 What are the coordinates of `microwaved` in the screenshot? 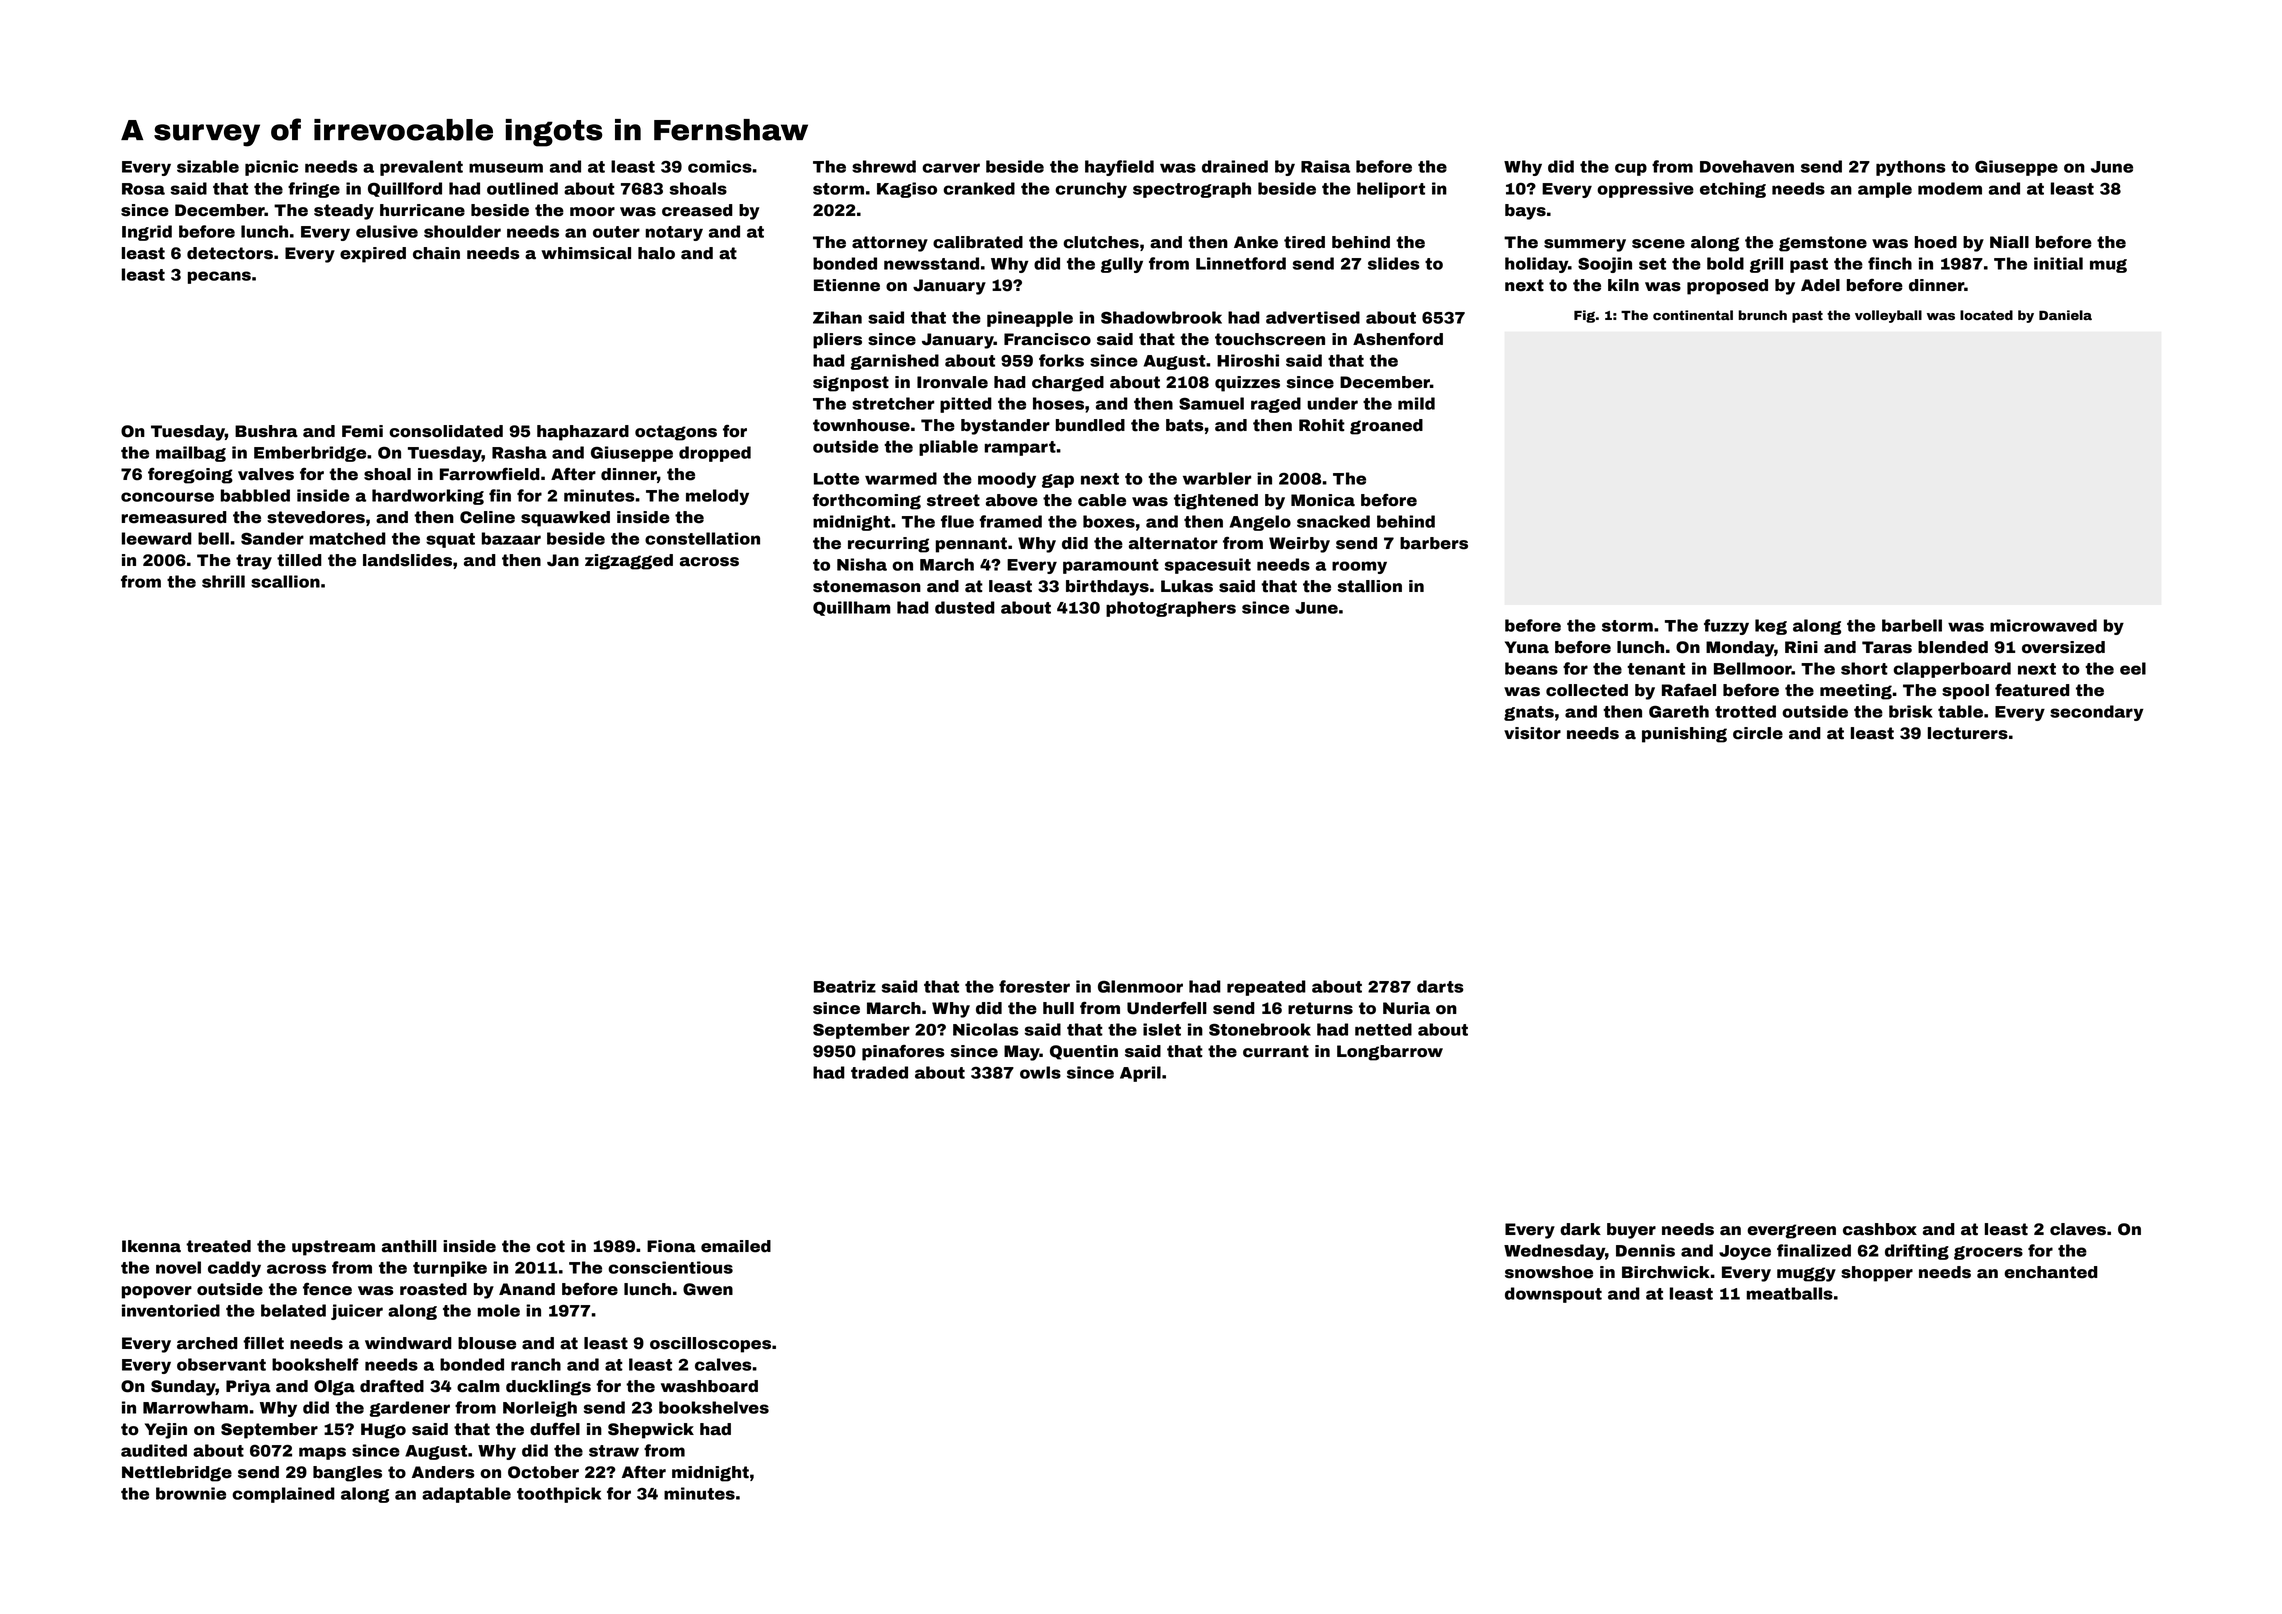 It's located at (2043, 625).
